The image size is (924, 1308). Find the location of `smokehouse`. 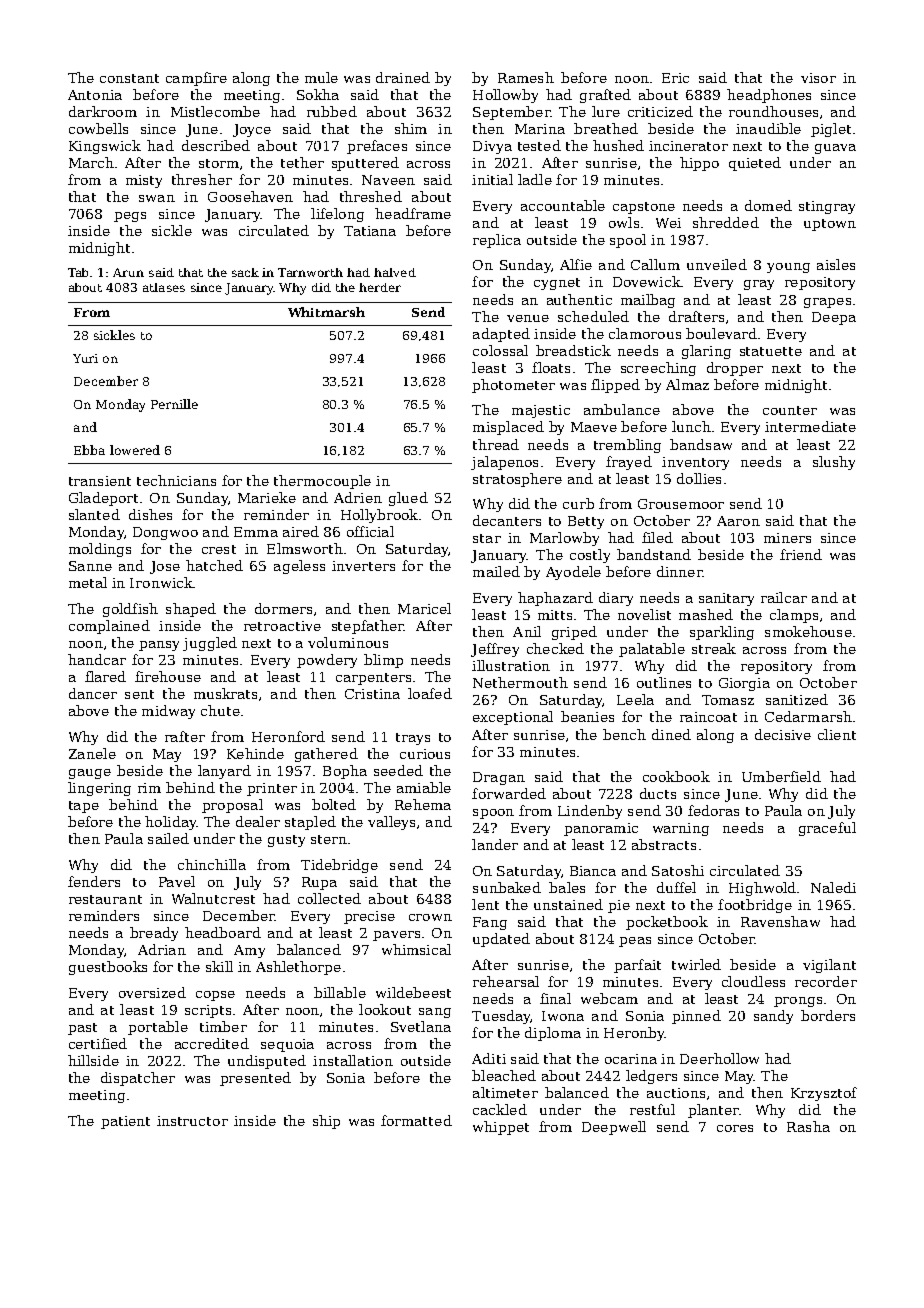

smokehouse is located at coordinates (808, 631).
